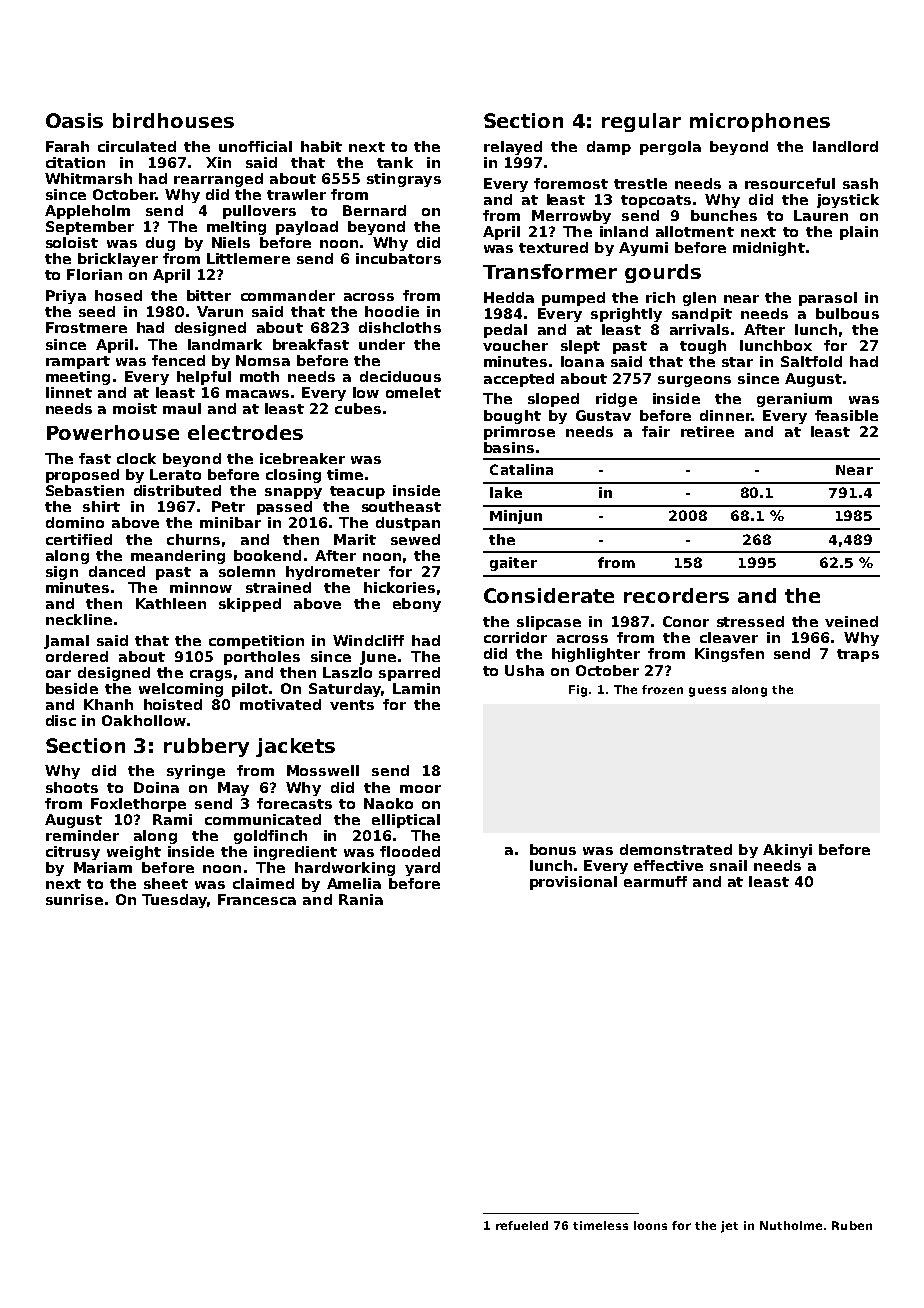  I want to click on refueled, so click(522, 1225).
